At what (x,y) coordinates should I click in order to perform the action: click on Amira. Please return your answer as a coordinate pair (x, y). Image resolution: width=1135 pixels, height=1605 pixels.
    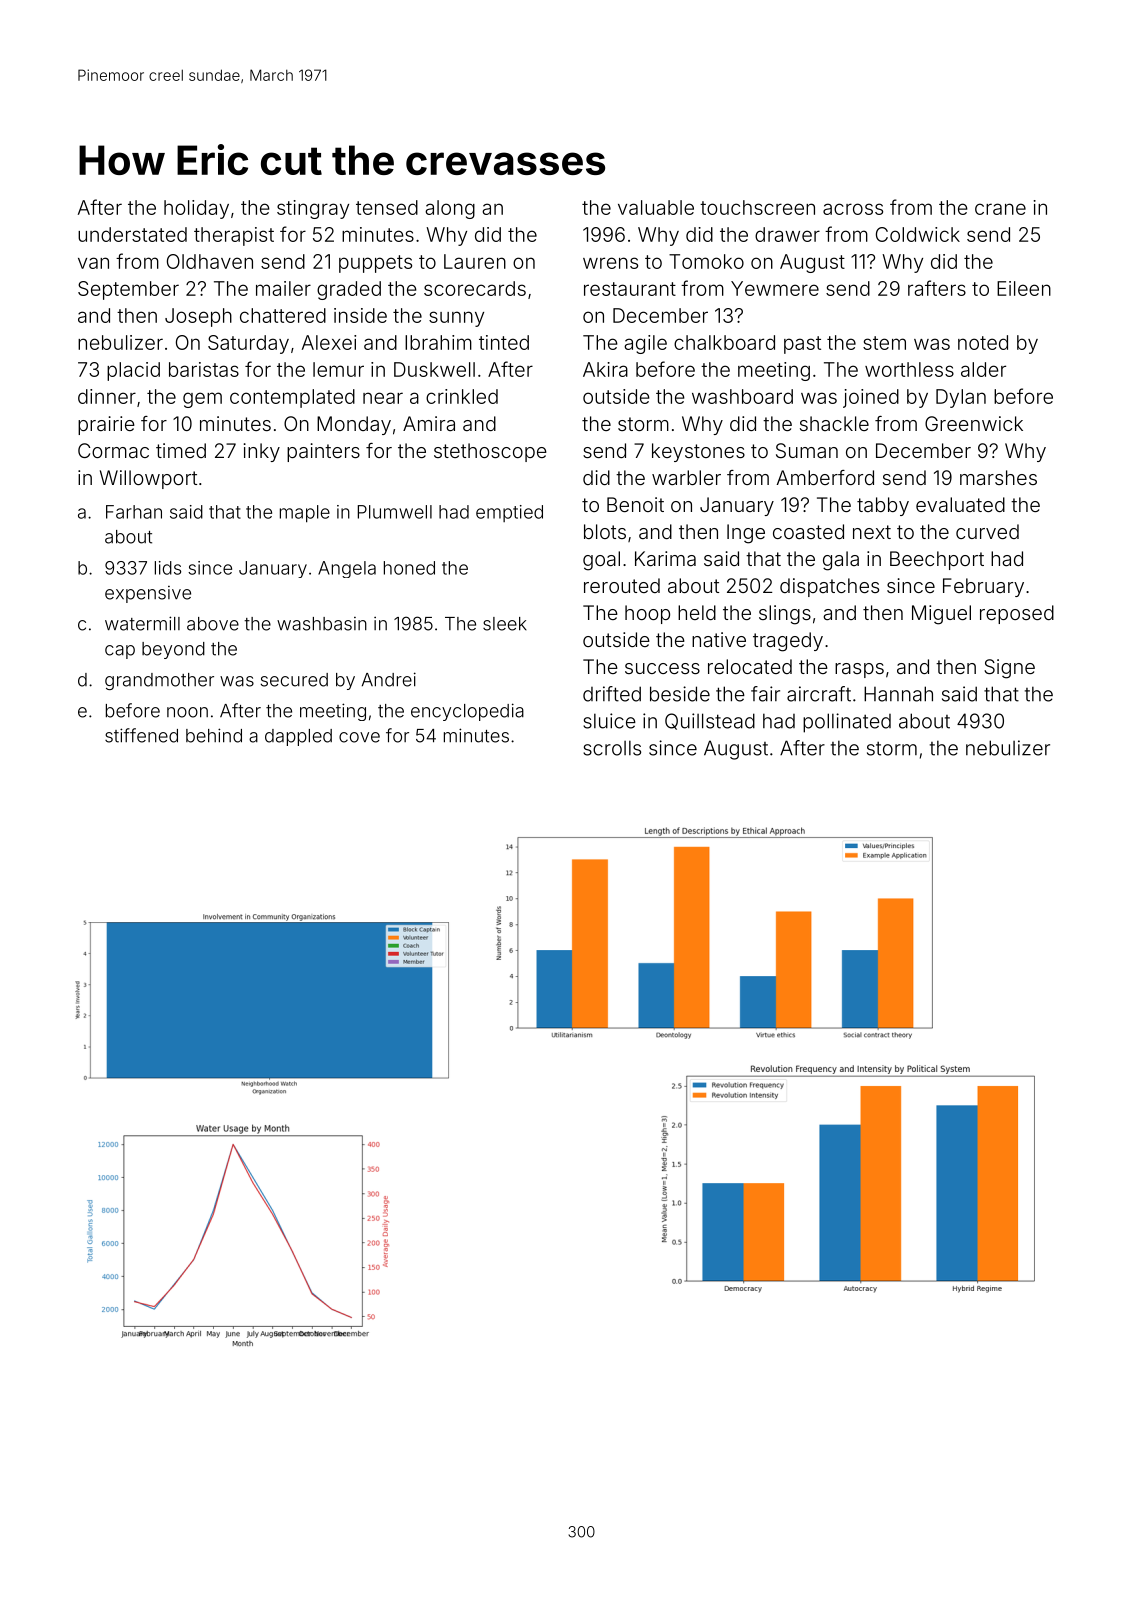
    Looking at the image, I should click on (429, 423).
